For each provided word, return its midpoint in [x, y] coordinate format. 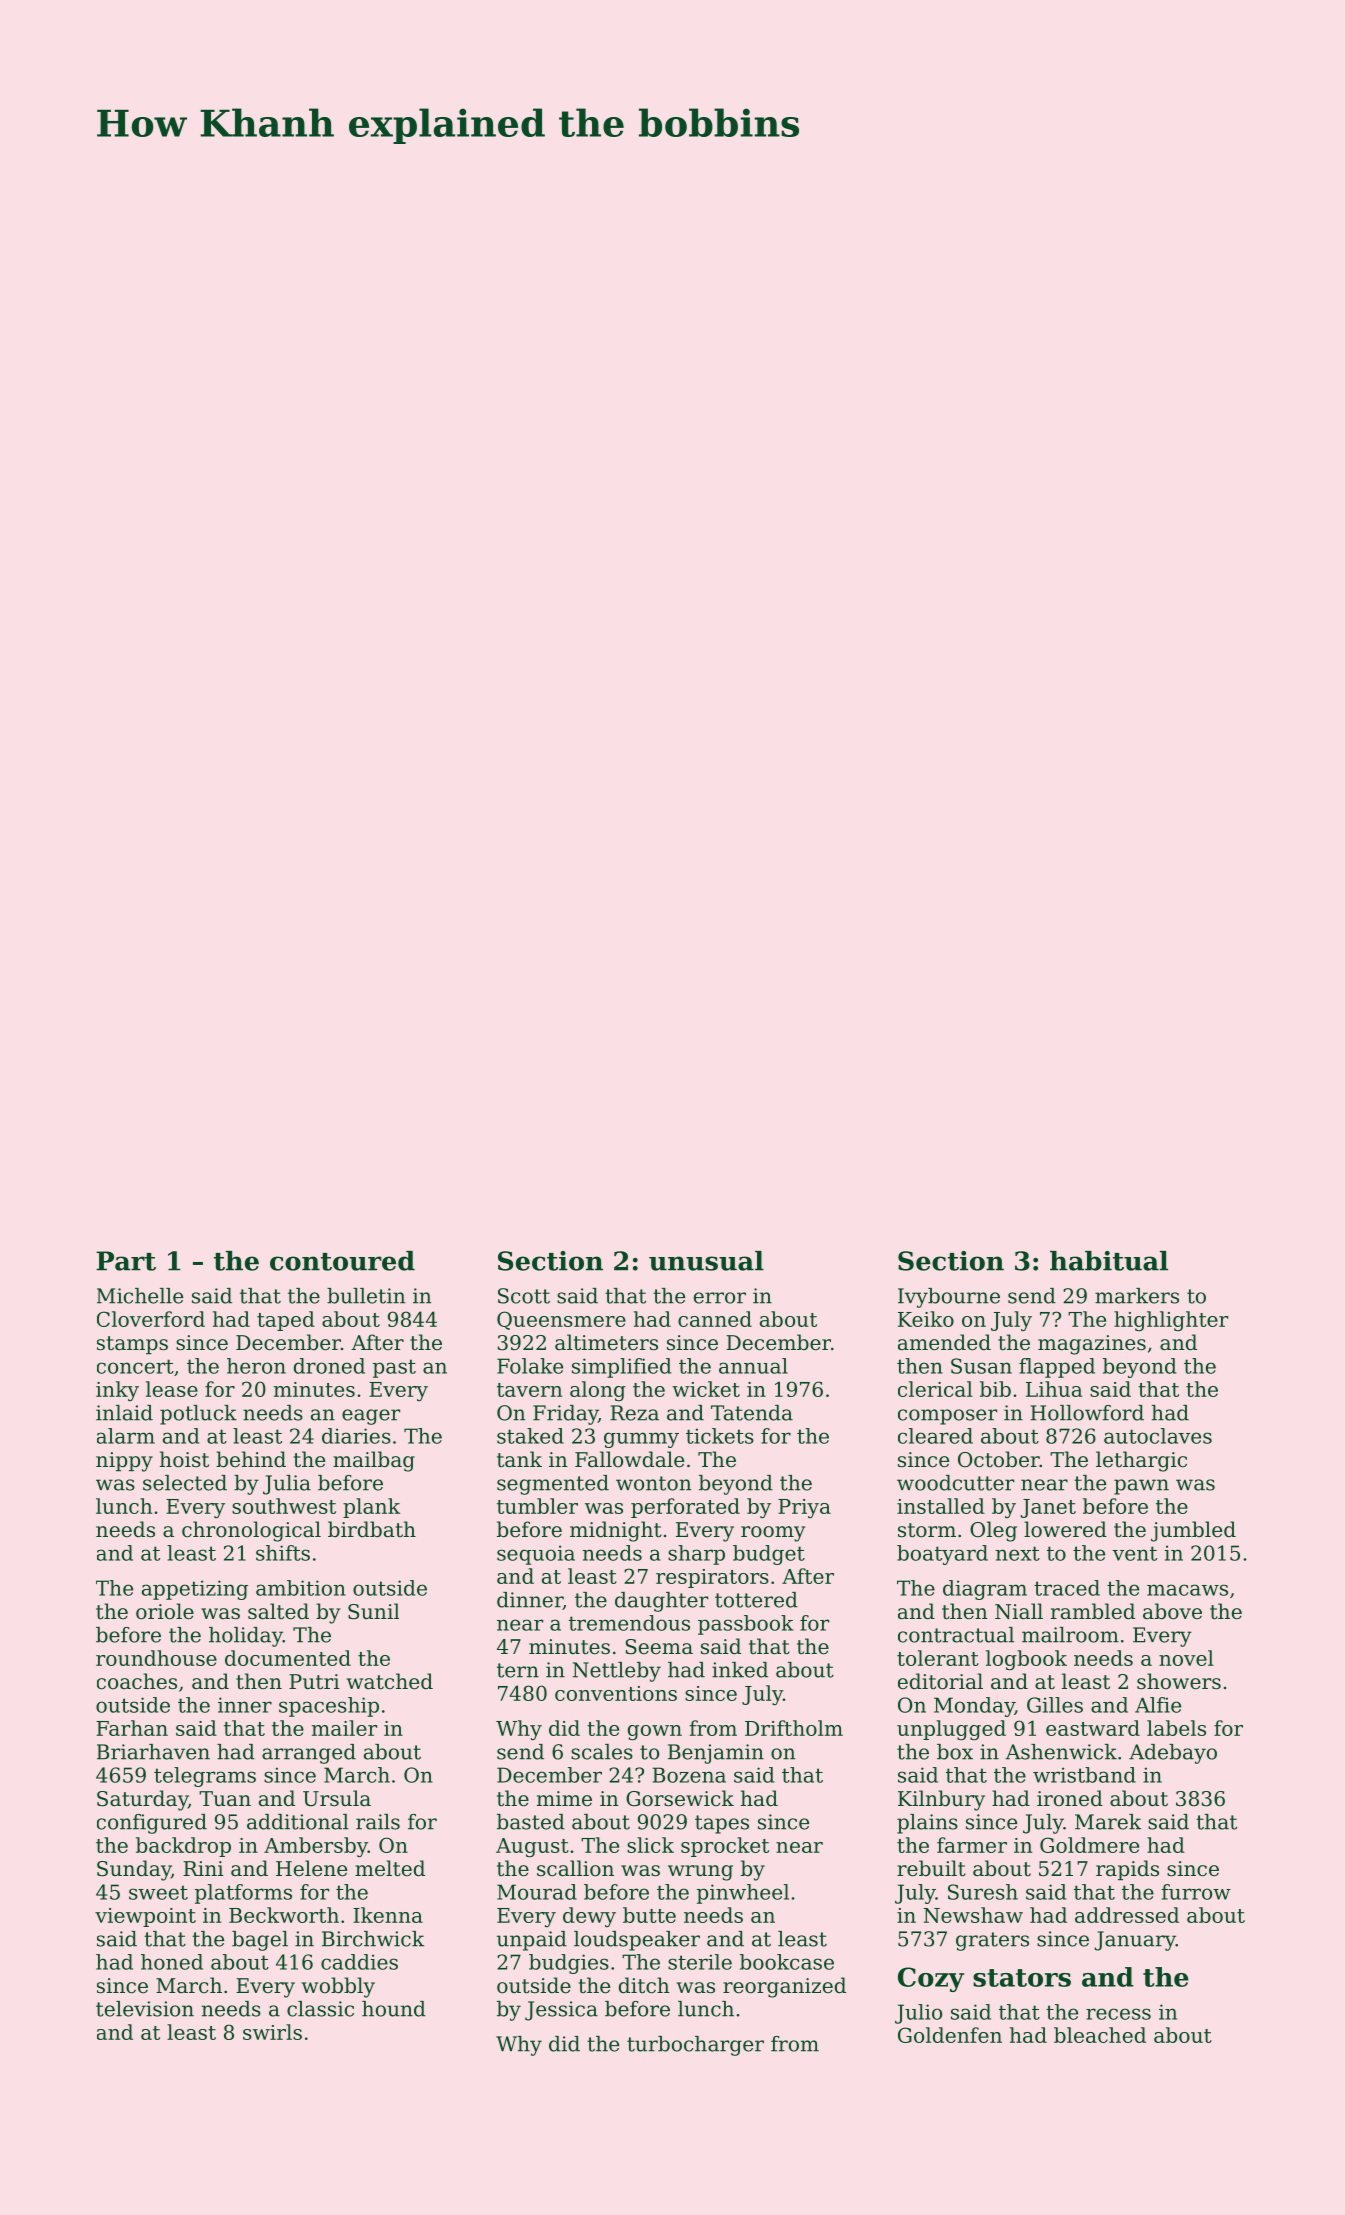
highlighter [1171, 1321]
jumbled [1193, 1531]
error [720, 1298]
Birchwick [373, 1939]
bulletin [366, 1296]
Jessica [561, 2011]
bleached [1100, 2035]
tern [518, 1670]
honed [172, 1962]
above [1172, 1611]
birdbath [372, 1529]
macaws [1187, 1590]
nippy [124, 1462]
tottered [756, 1600]
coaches [137, 1681]
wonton [653, 1483]
